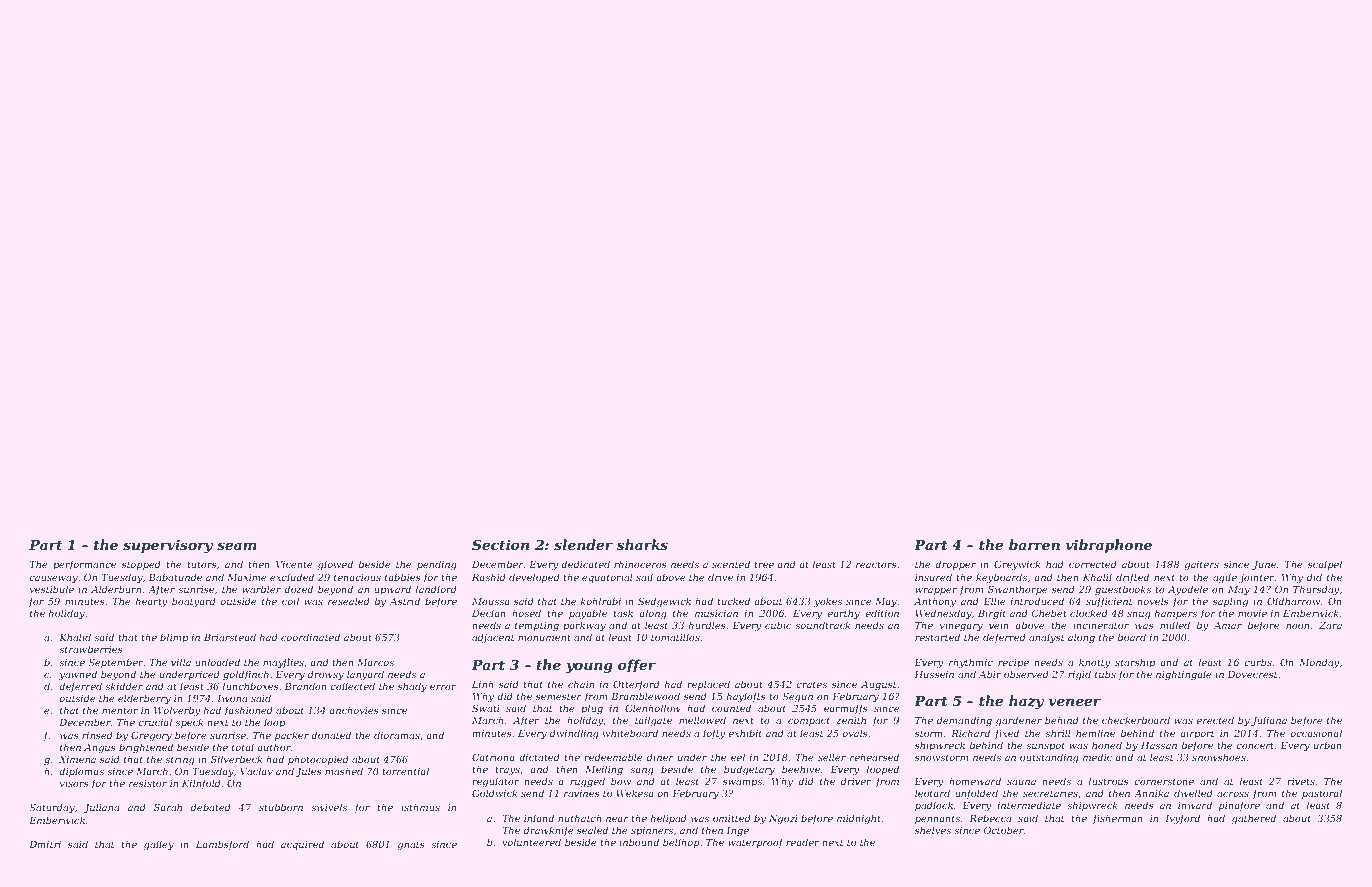  Describe the element at coordinates (1132, 578) in the image. I see `drifted` at that location.
